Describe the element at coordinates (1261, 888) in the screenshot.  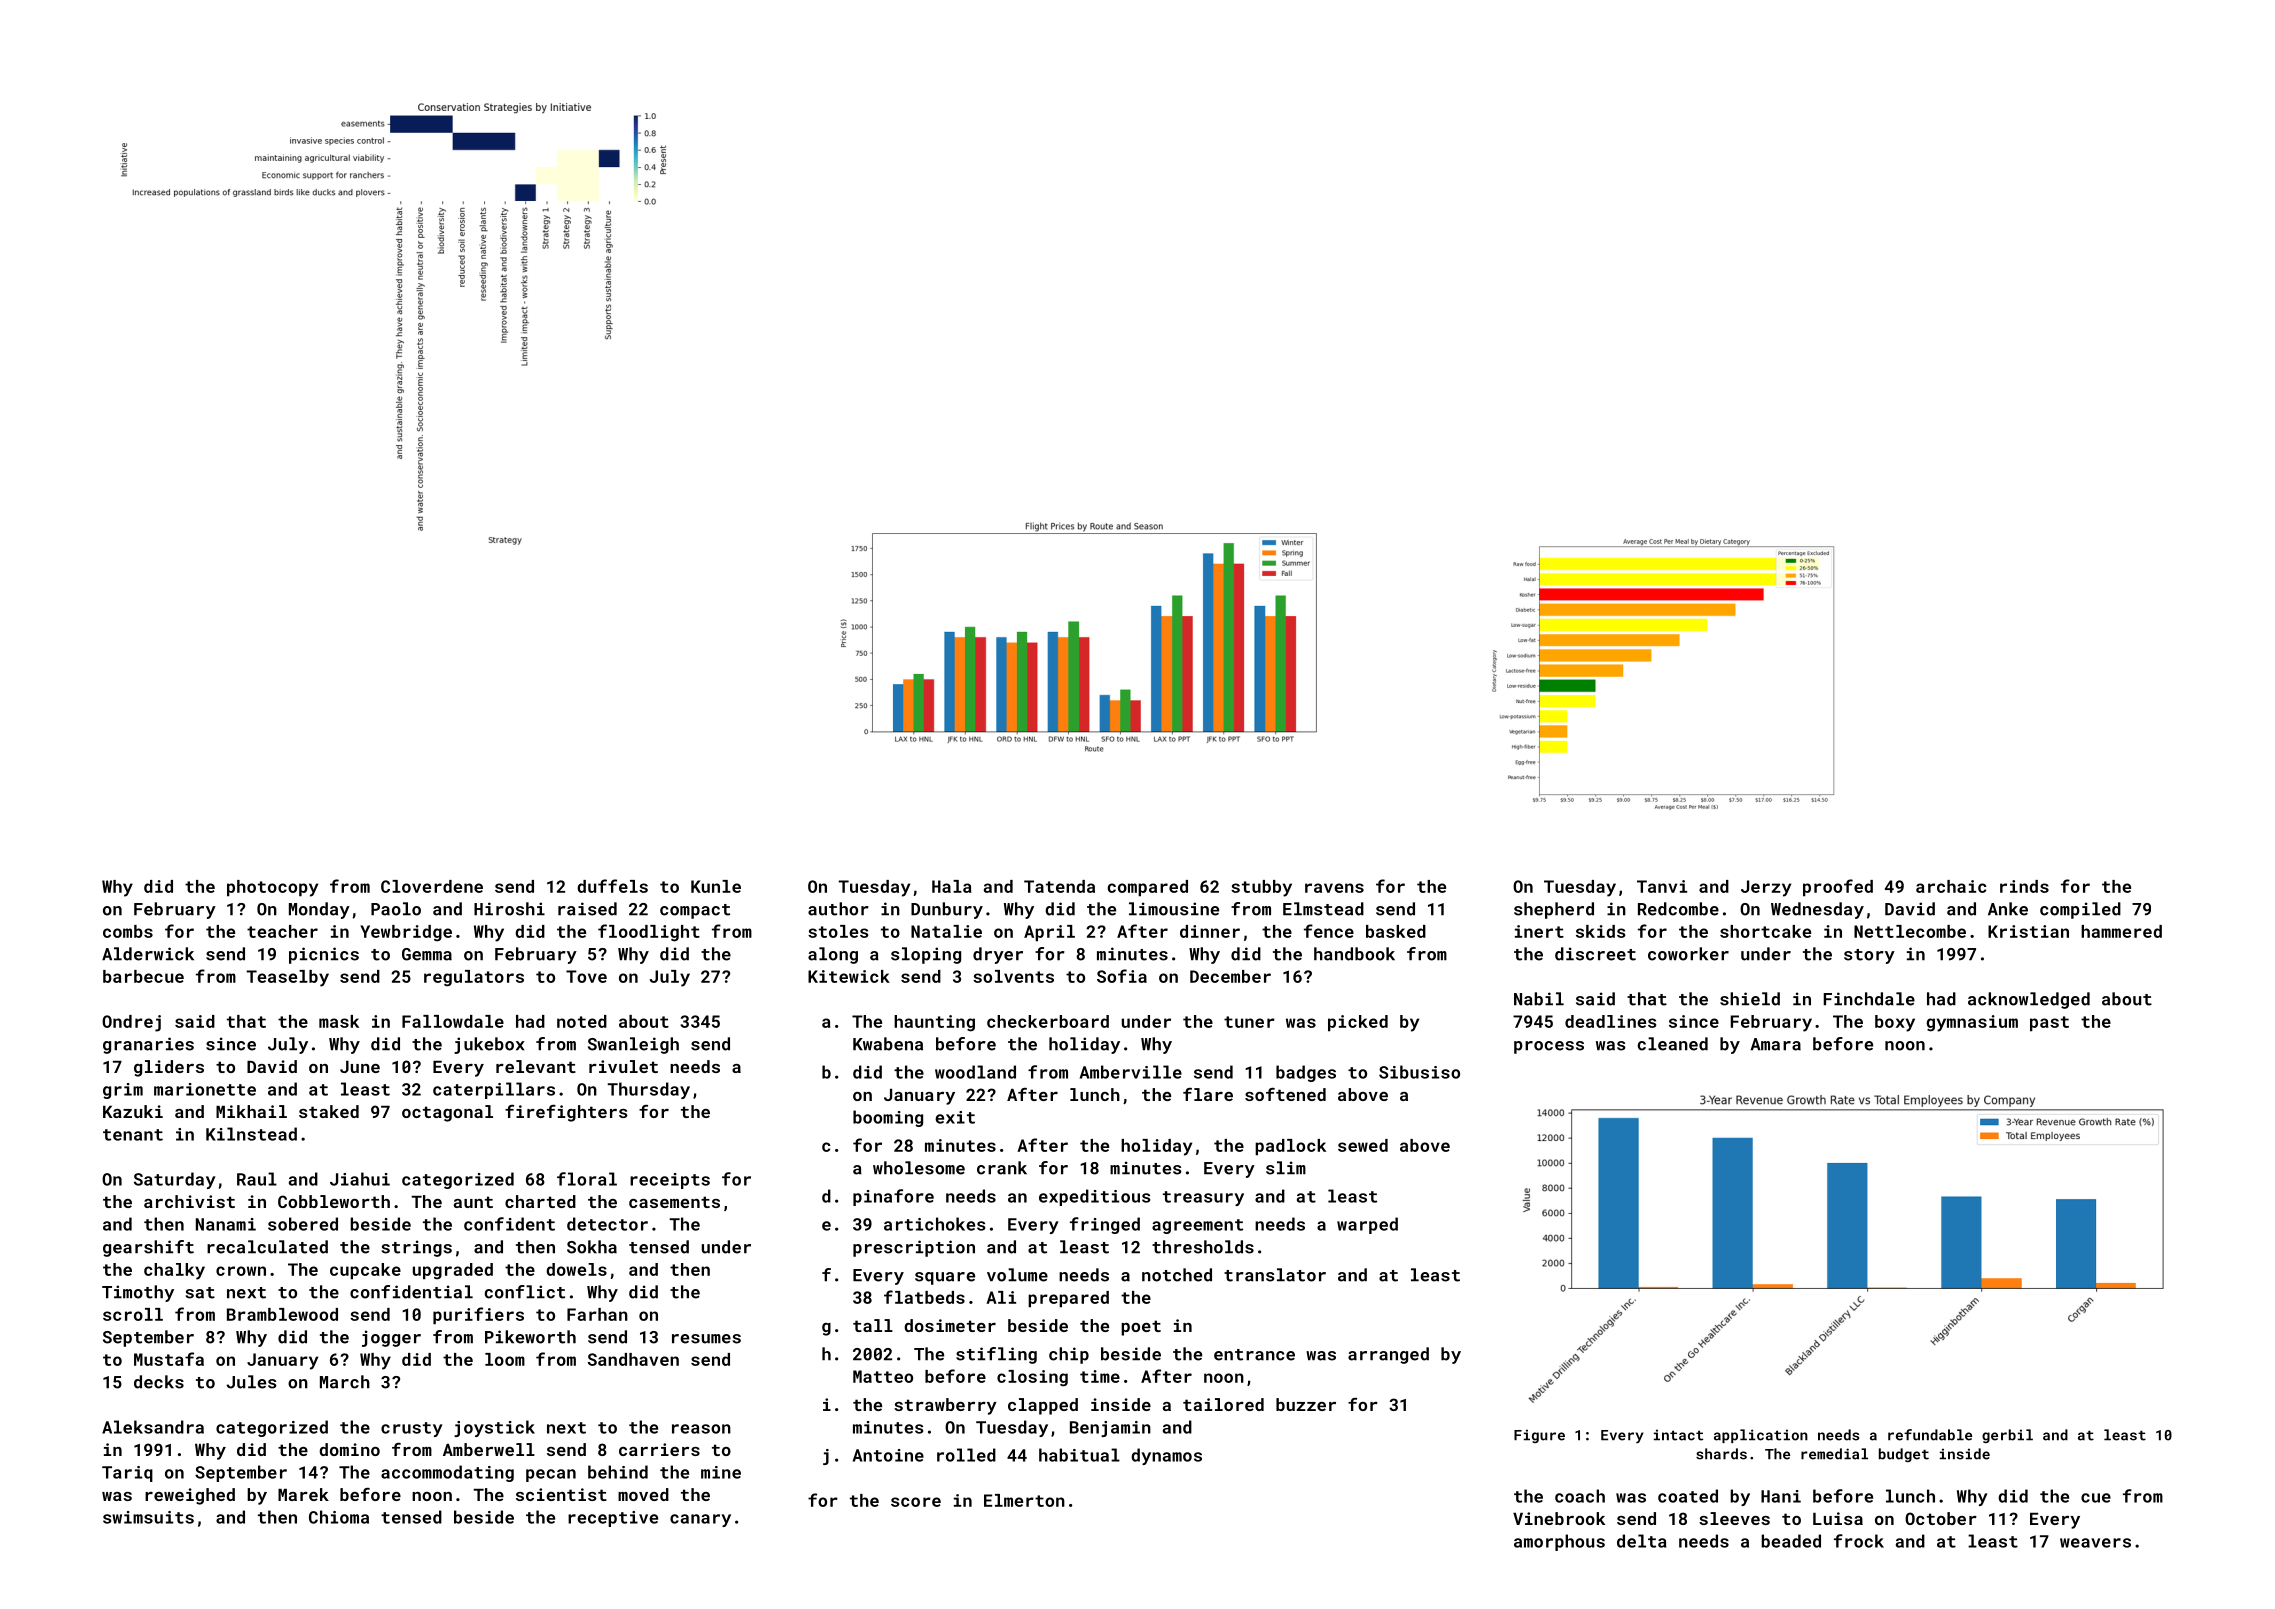
I see `stubby` at that location.
